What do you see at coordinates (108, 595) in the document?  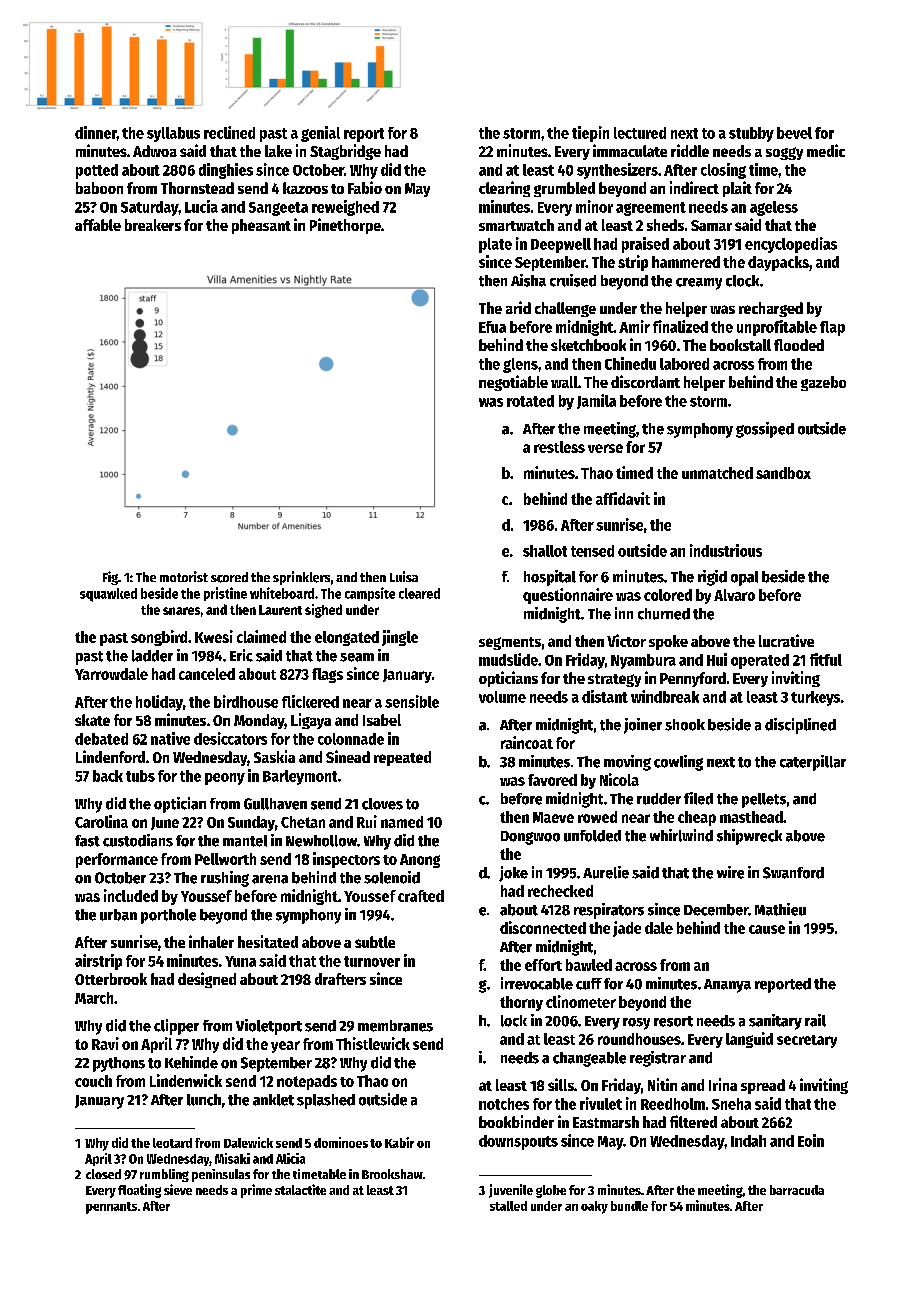 I see `squawked` at bounding box center [108, 595].
